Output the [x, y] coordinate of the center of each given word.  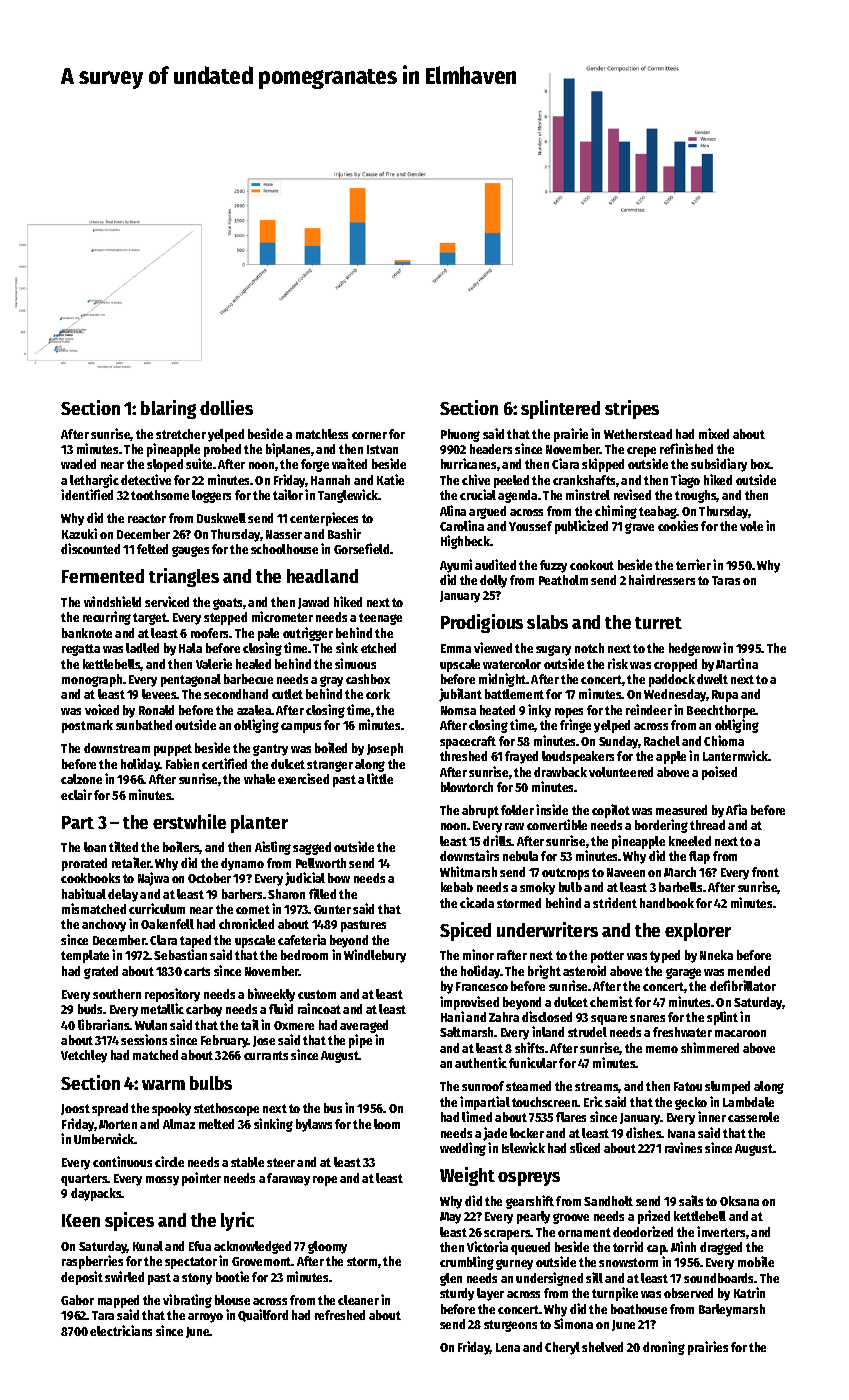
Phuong [460, 435]
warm [163, 1085]
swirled [124, 1276]
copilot [611, 811]
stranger [330, 766]
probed [222, 450]
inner [712, 1116]
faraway [288, 1179]
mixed [714, 433]
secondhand [236, 694]
